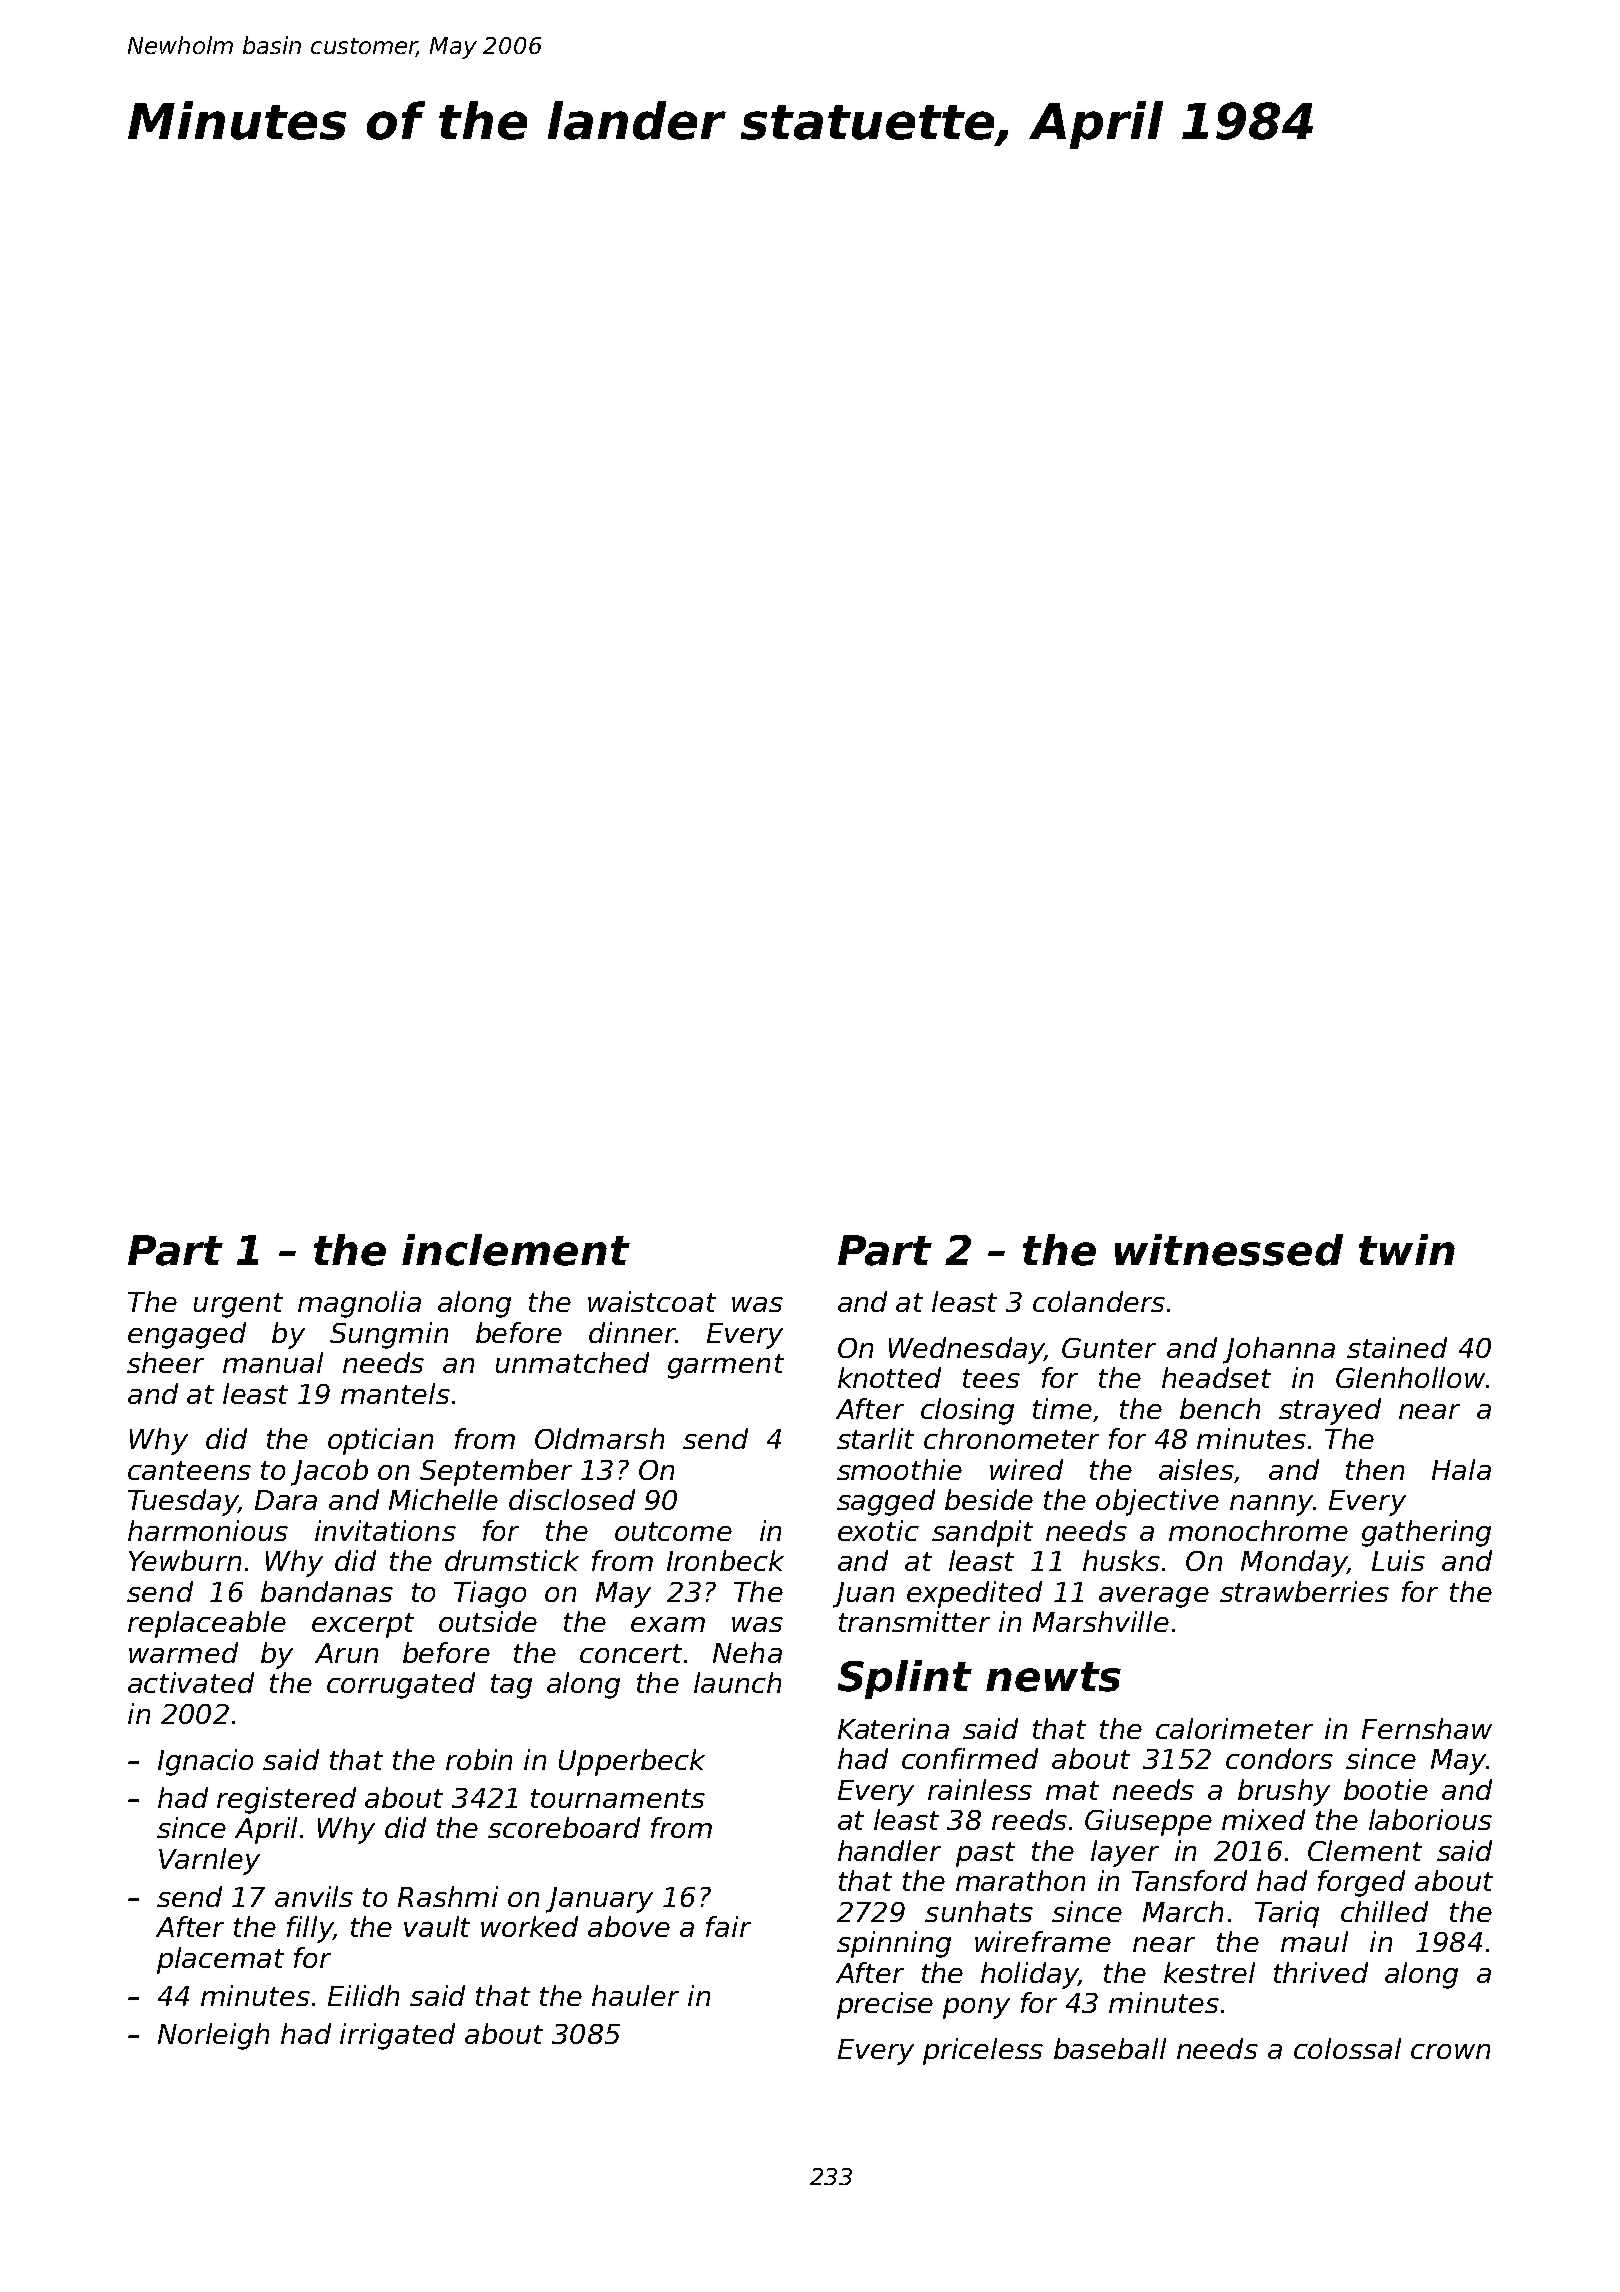 This document has height=2292, width=1620. What do you see at coordinates (991, 1378) in the document?
I see `tees` at bounding box center [991, 1378].
